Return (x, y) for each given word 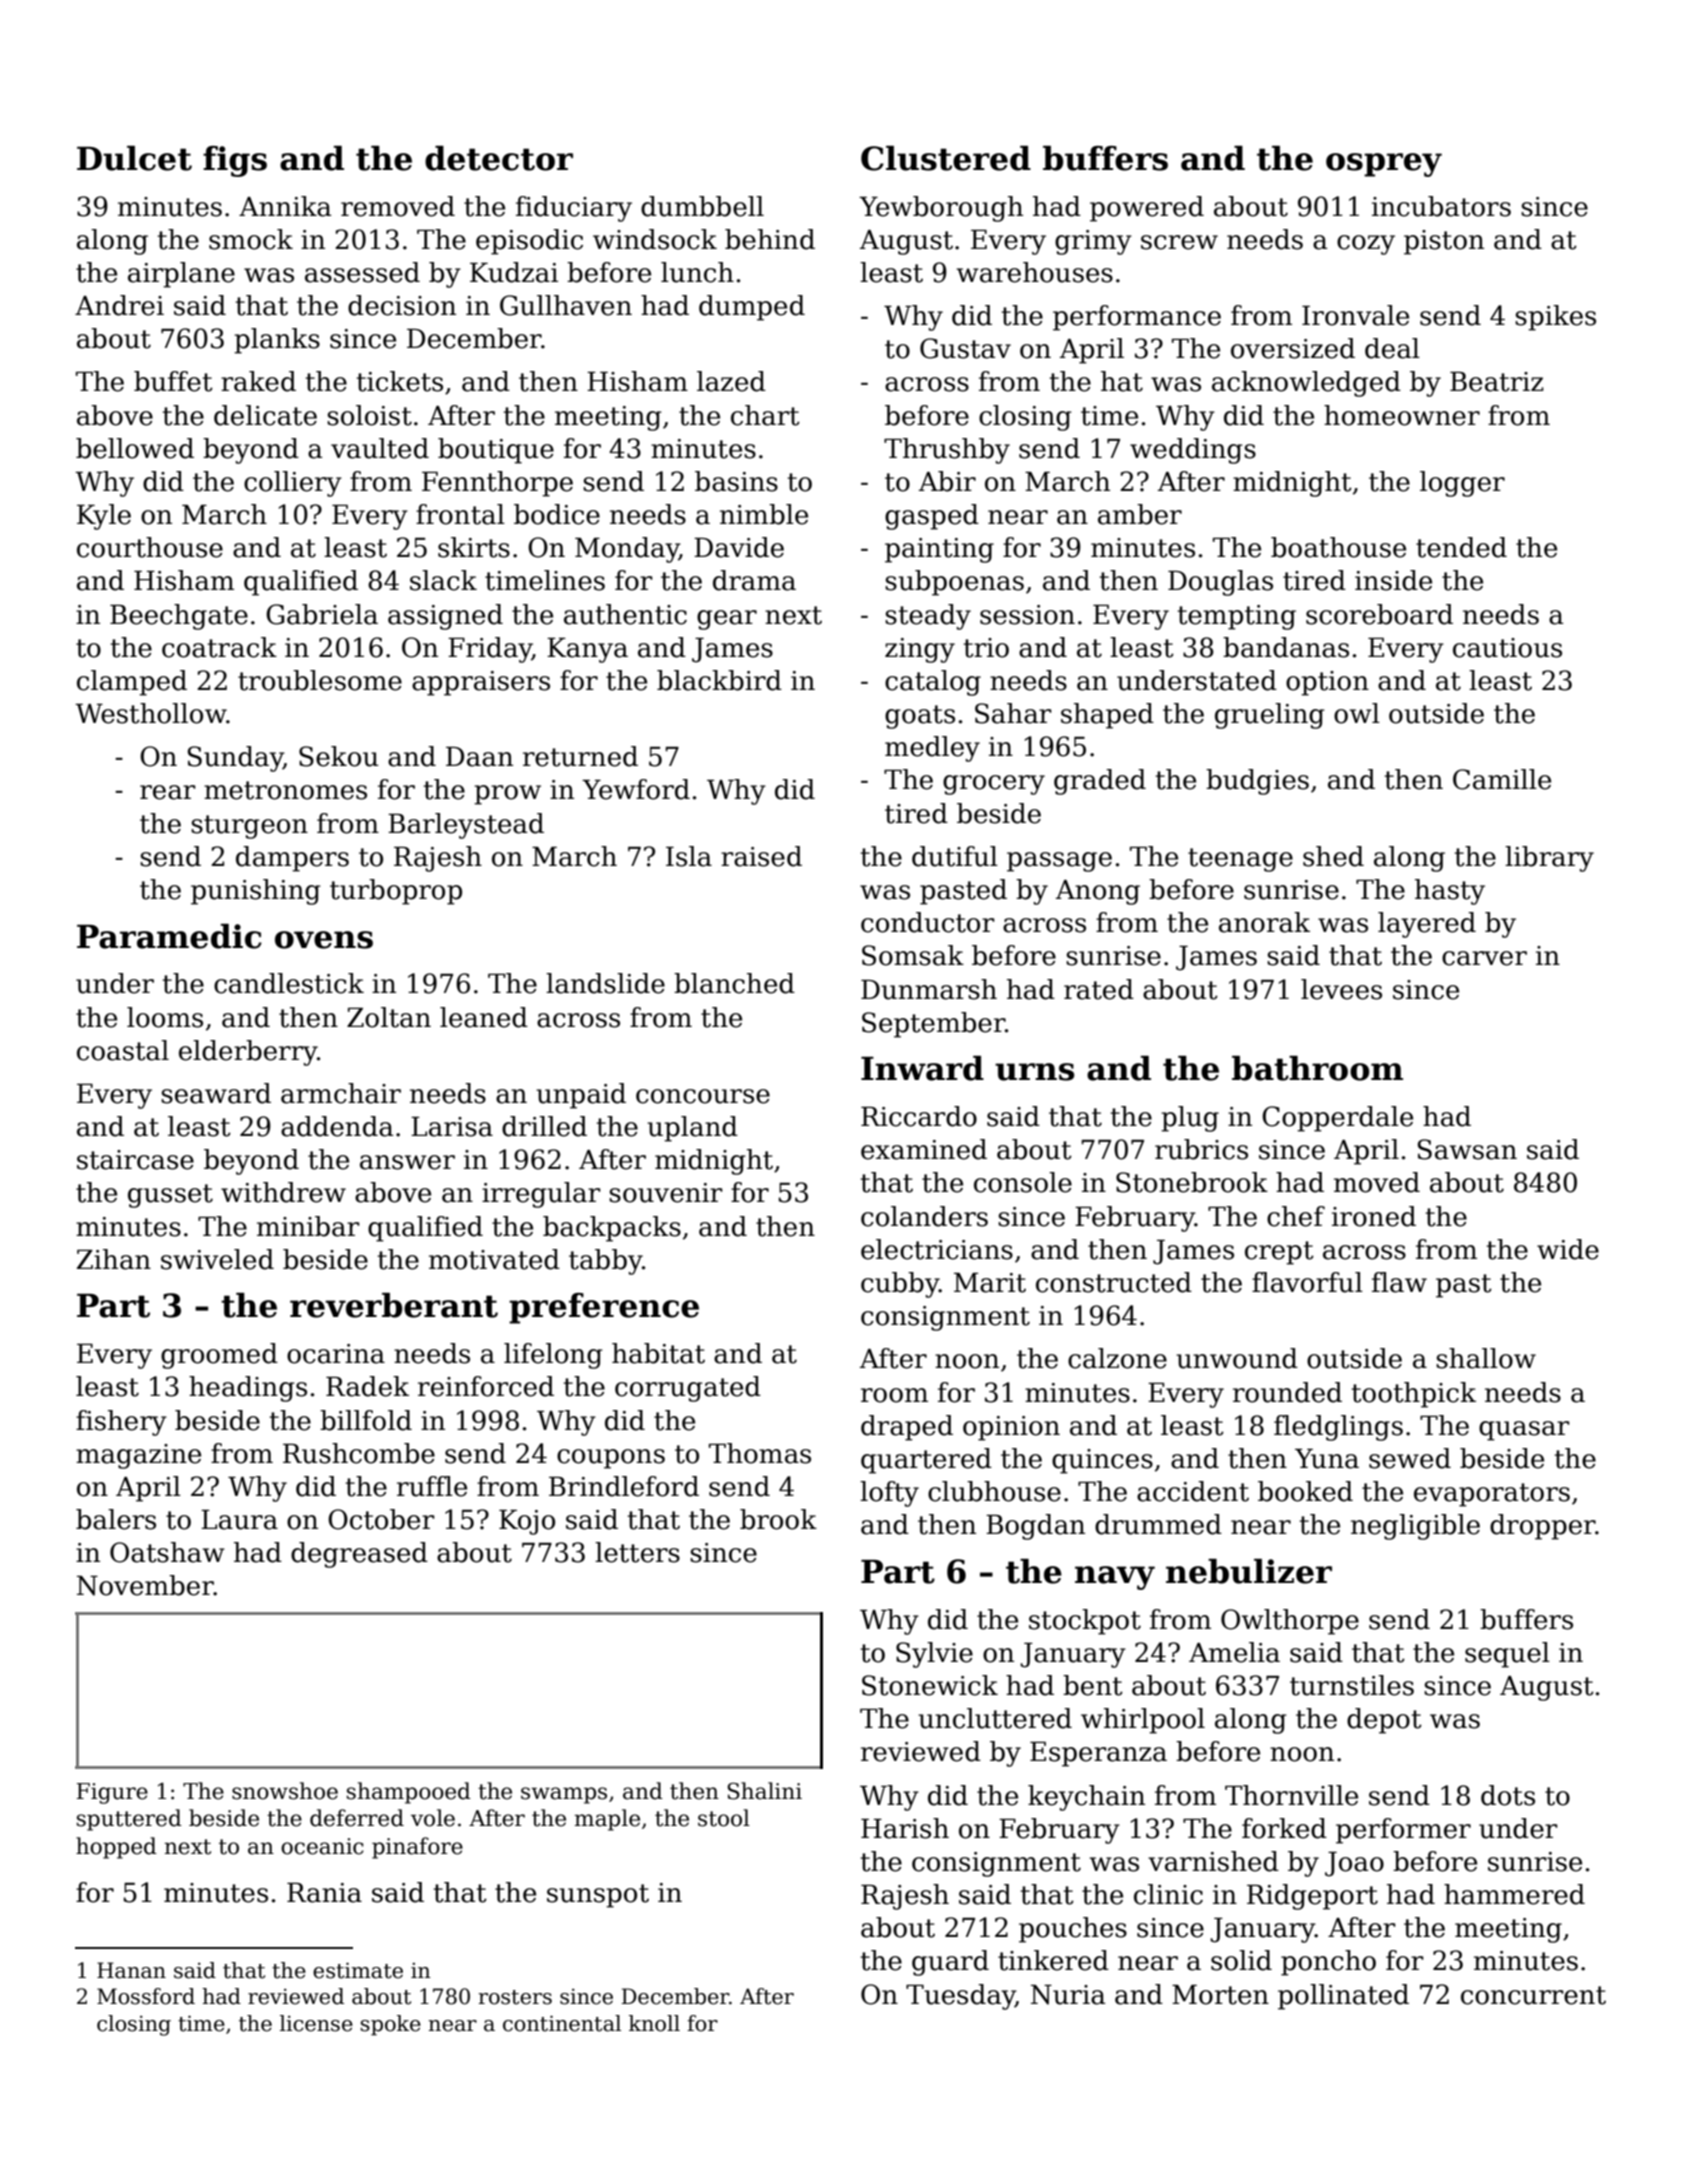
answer (407, 1162)
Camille (1502, 779)
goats (920, 717)
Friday (490, 650)
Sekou (339, 756)
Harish (905, 1828)
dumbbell (702, 206)
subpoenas (954, 583)
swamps (564, 1795)
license (316, 2023)
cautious (1507, 648)
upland (692, 1129)
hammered (1514, 1894)
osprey (1384, 165)
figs (235, 161)
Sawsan (1467, 1149)
